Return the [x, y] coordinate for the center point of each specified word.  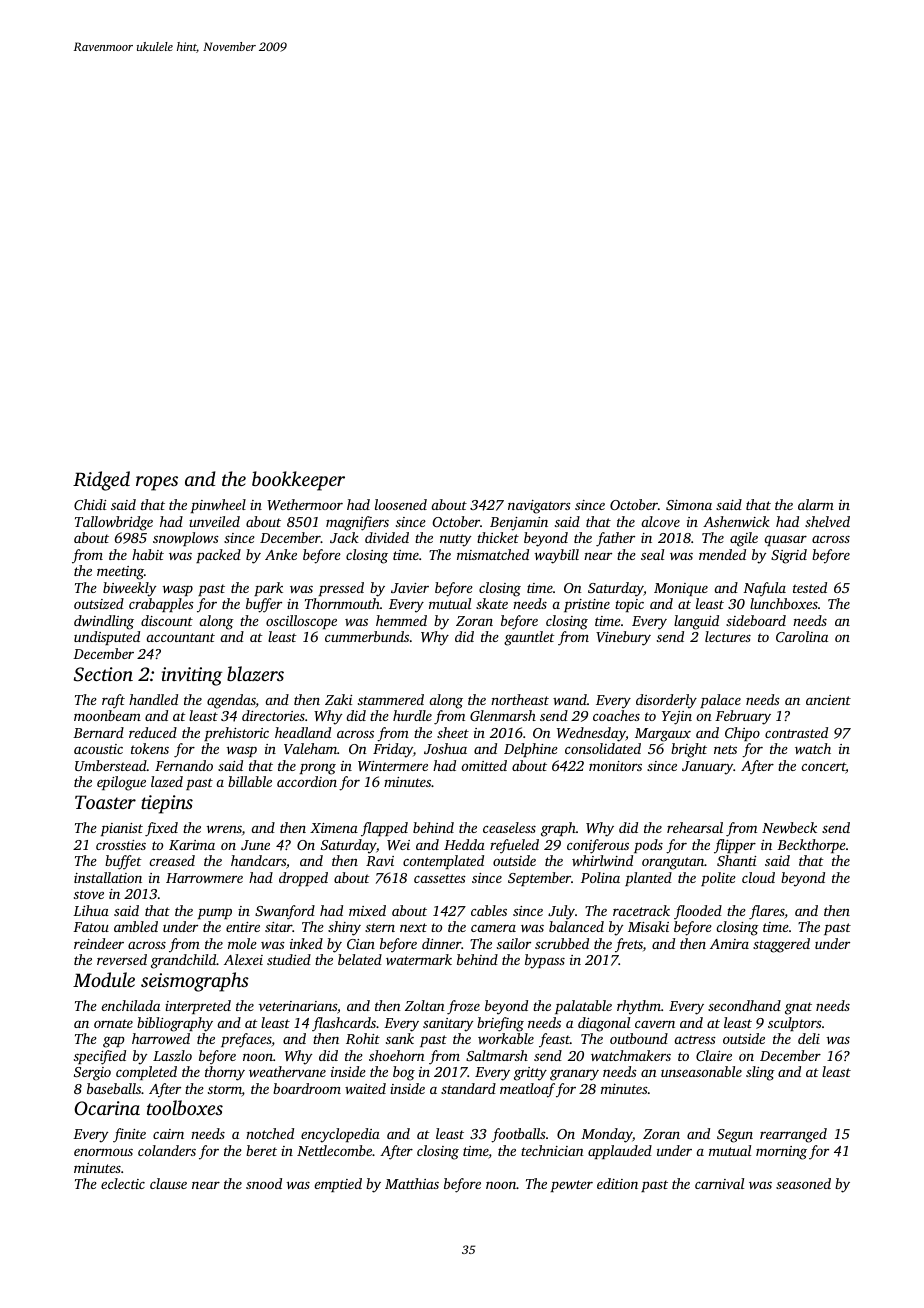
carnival [719, 1183]
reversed [122, 959]
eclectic [123, 1183]
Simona [689, 505]
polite [718, 879]
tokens [150, 748]
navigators [539, 507]
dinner [441, 943]
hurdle [412, 715]
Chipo [742, 734]
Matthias [412, 1183]
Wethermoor [305, 504]
